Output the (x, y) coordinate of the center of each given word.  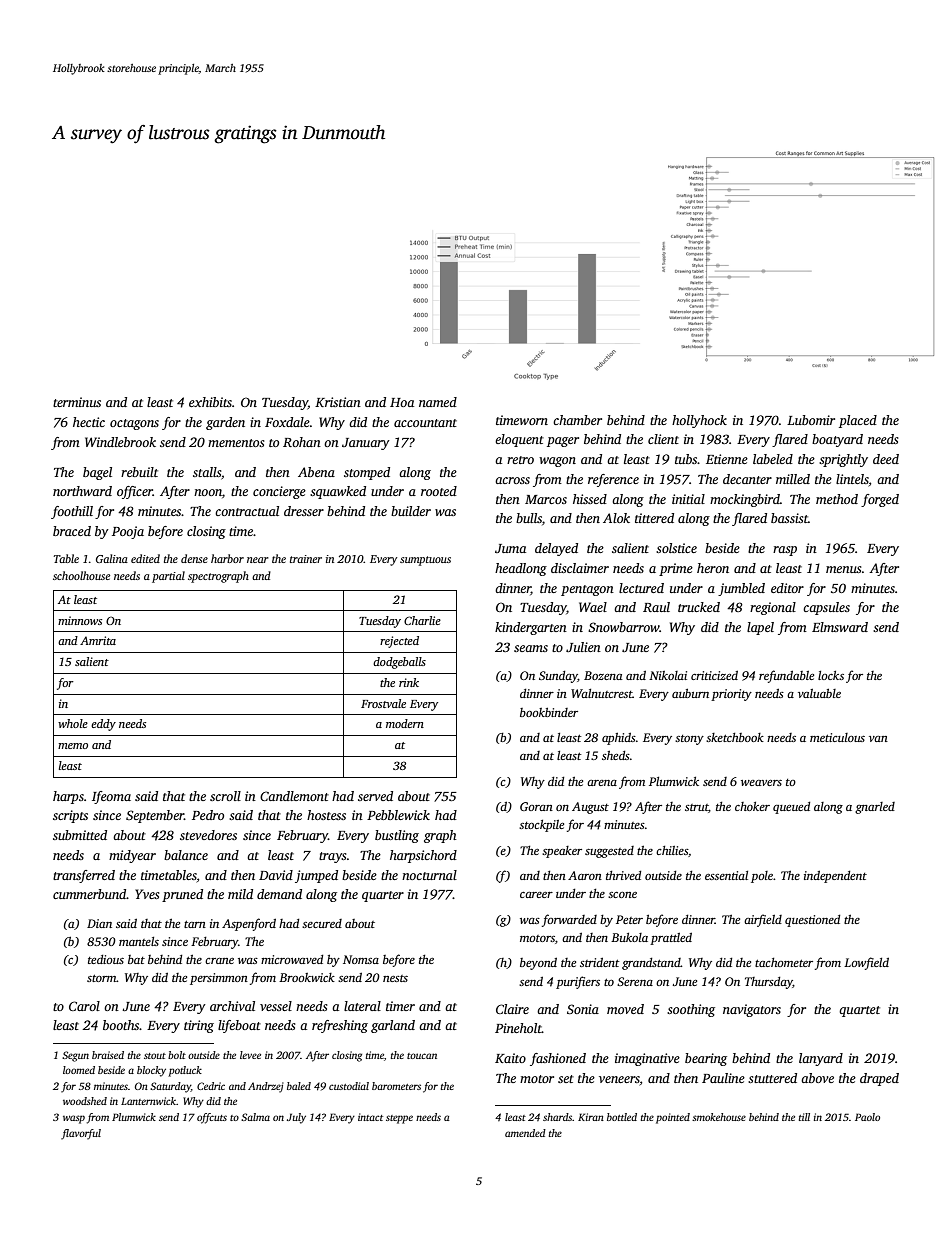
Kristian (338, 402)
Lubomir (811, 420)
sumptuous (425, 561)
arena (602, 783)
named (438, 402)
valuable (819, 693)
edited (145, 558)
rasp (785, 551)
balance (186, 855)
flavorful (81, 1134)
